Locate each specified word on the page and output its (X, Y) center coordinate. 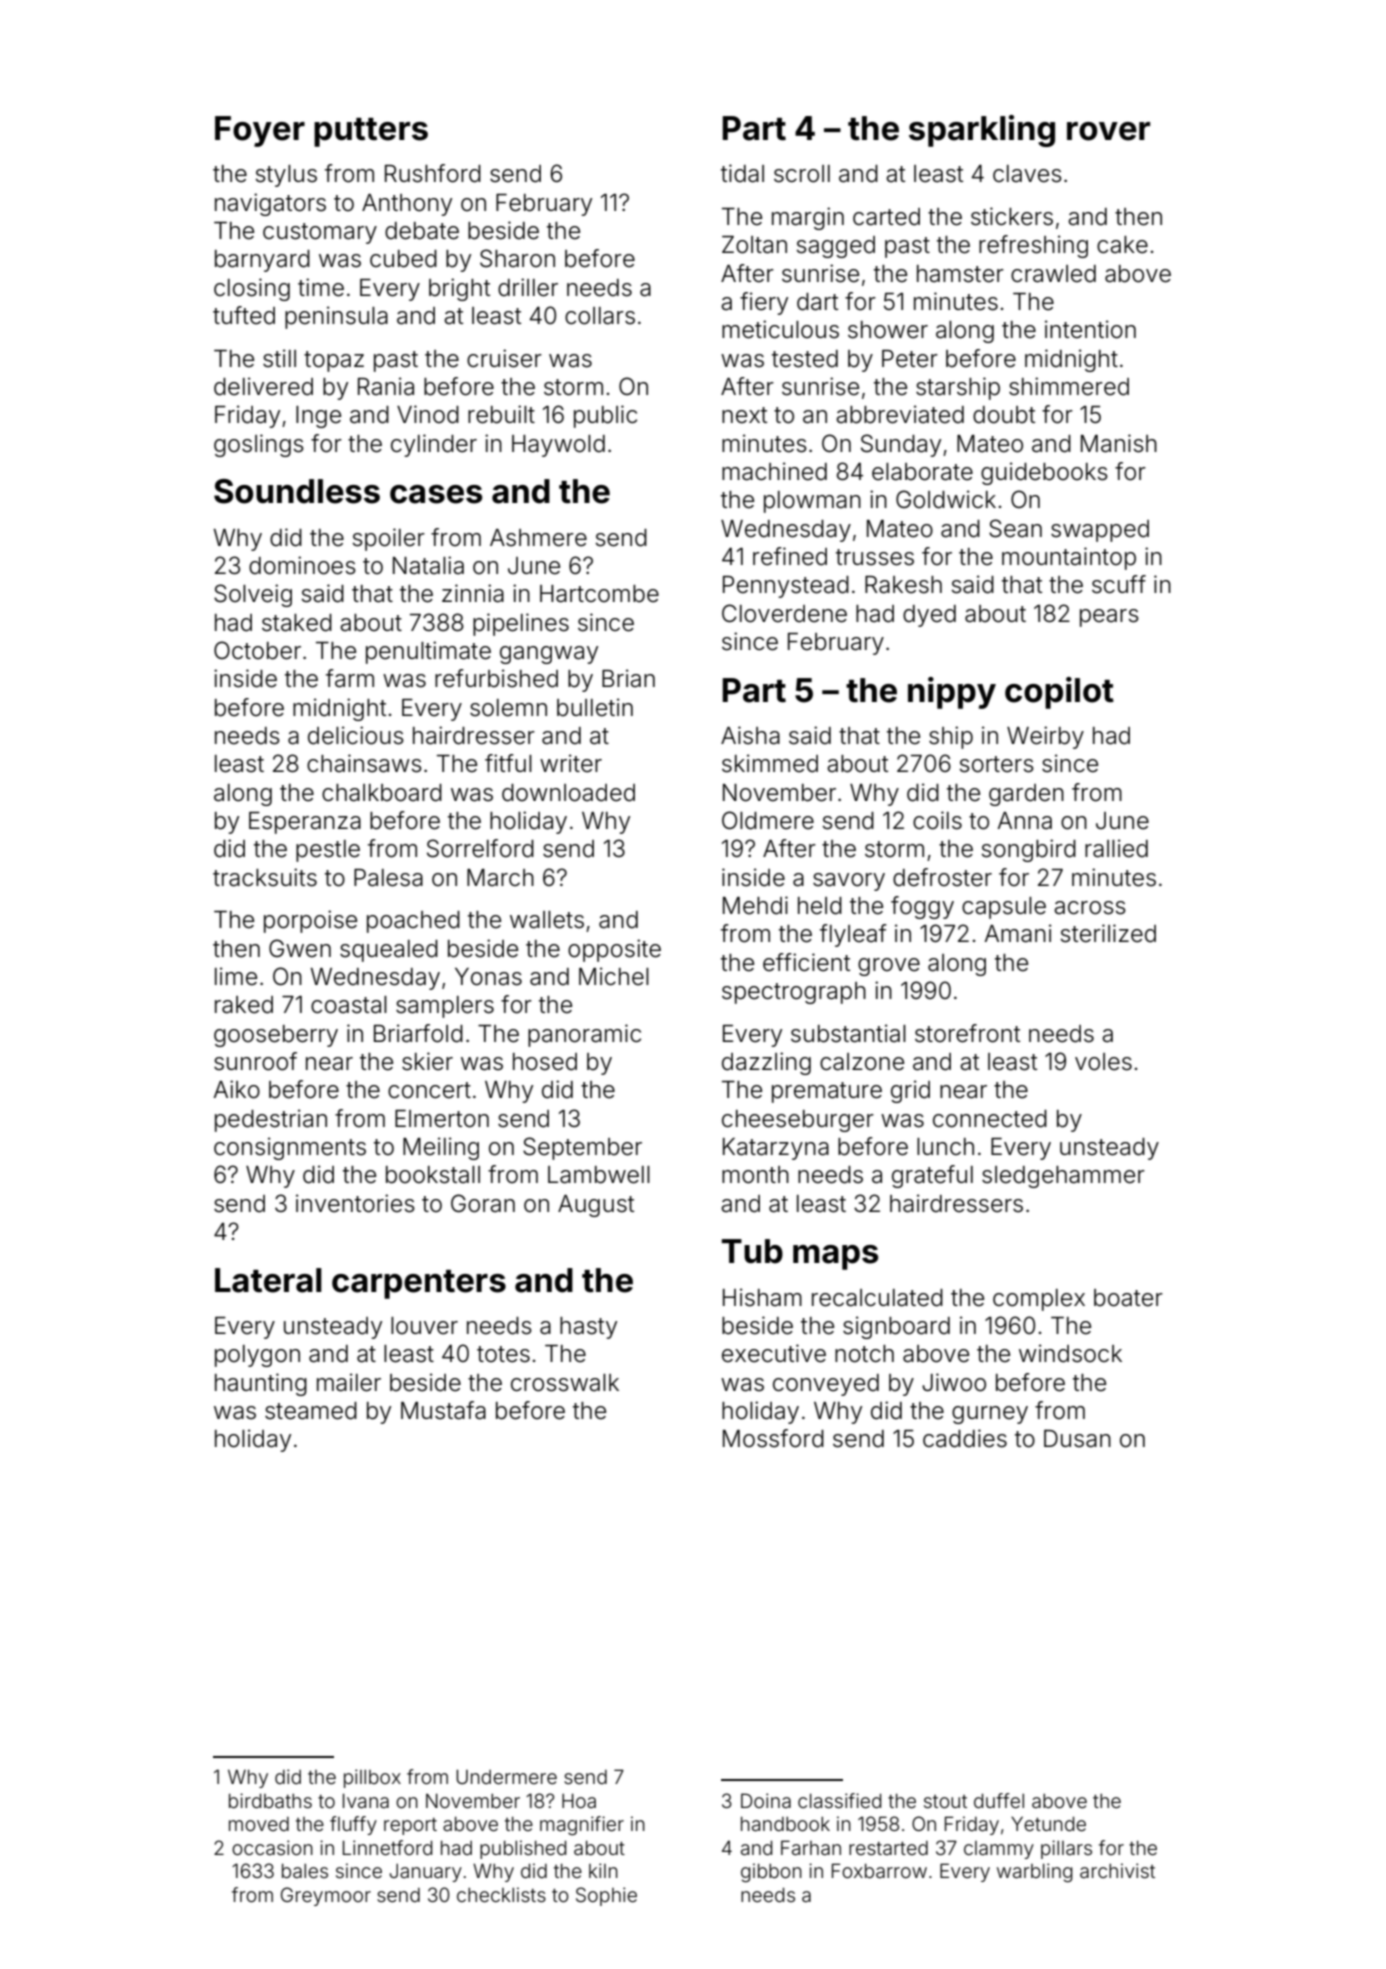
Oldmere (768, 820)
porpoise (310, 921)
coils (937, 820)
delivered (263, 386)
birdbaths (270, 1800)
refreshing (1033, 246)
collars (600, 316)
